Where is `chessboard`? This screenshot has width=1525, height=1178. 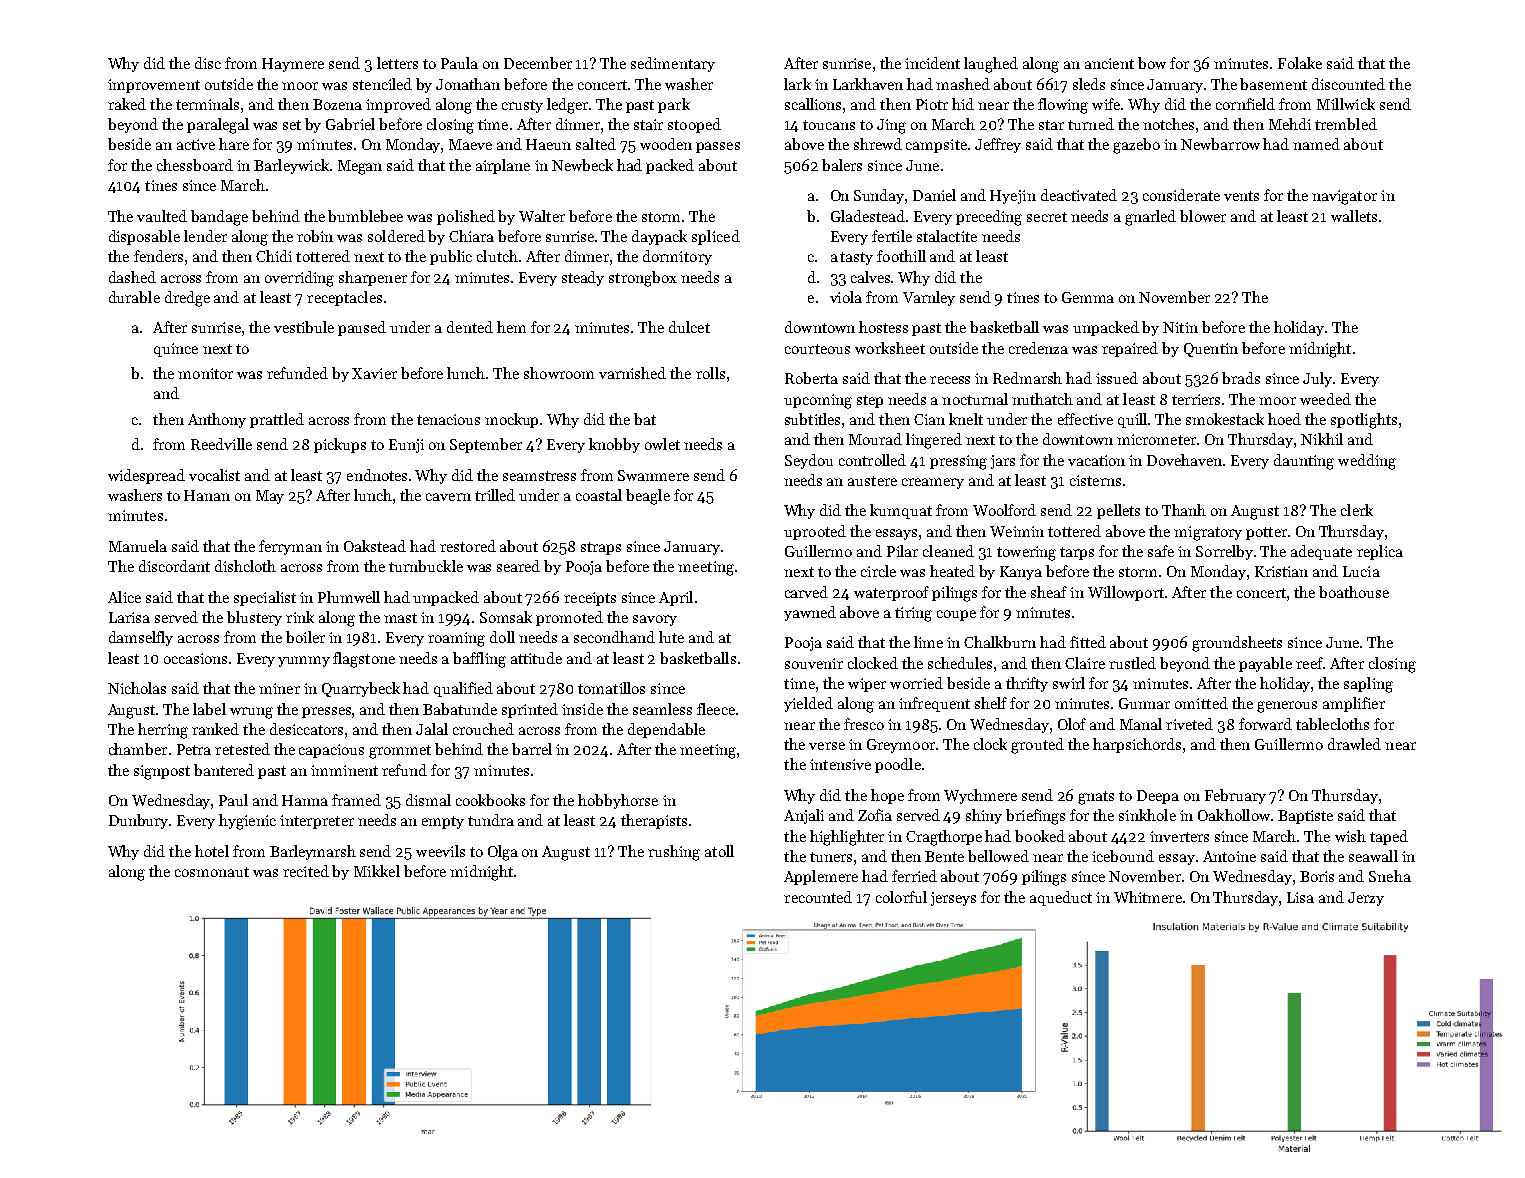
chessboard is located at coordinates (195, 165).
